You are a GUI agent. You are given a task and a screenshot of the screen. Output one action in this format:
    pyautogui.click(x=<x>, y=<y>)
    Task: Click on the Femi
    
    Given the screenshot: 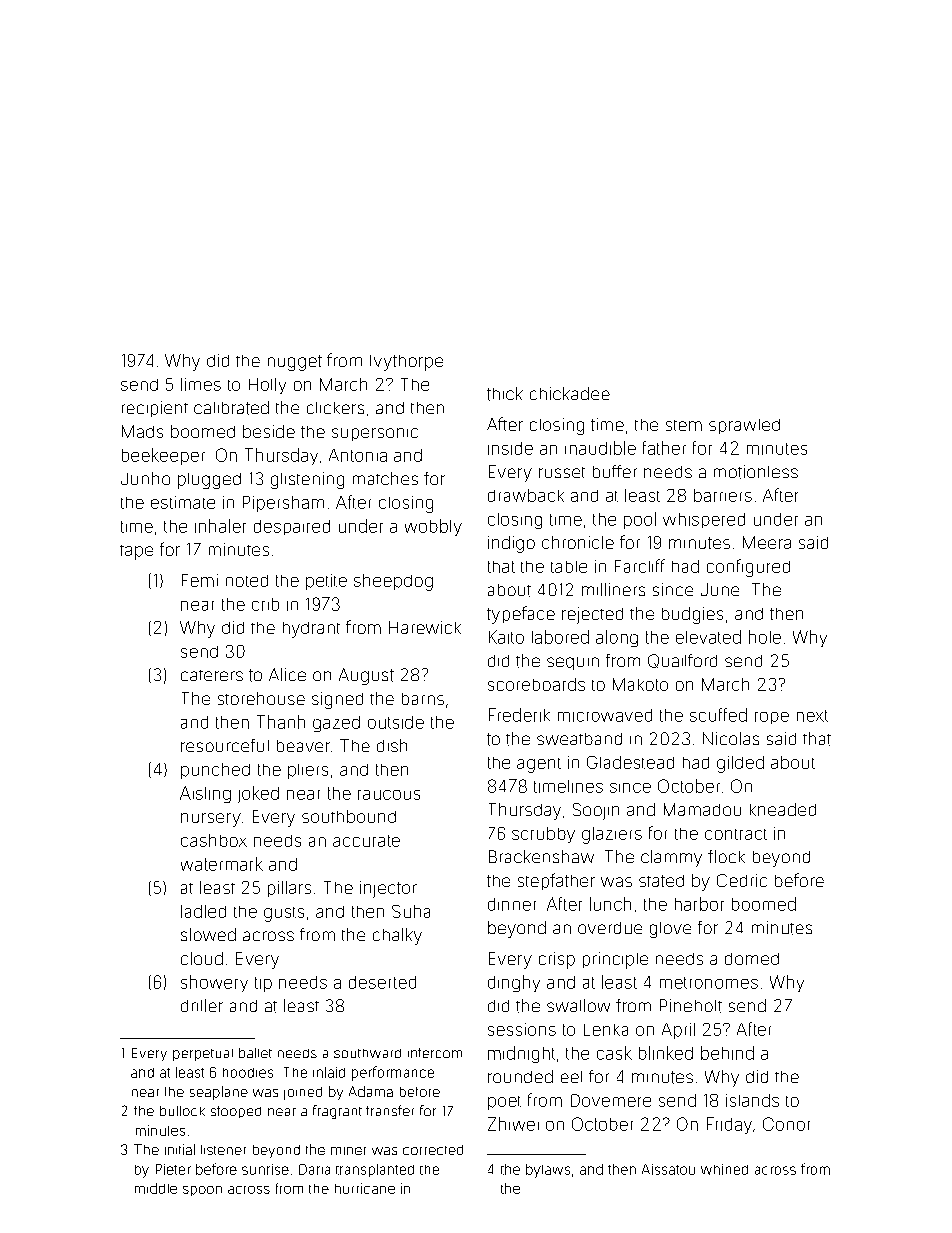 What is the action you would take?
    pyautogui.click(x=200, y=580)
